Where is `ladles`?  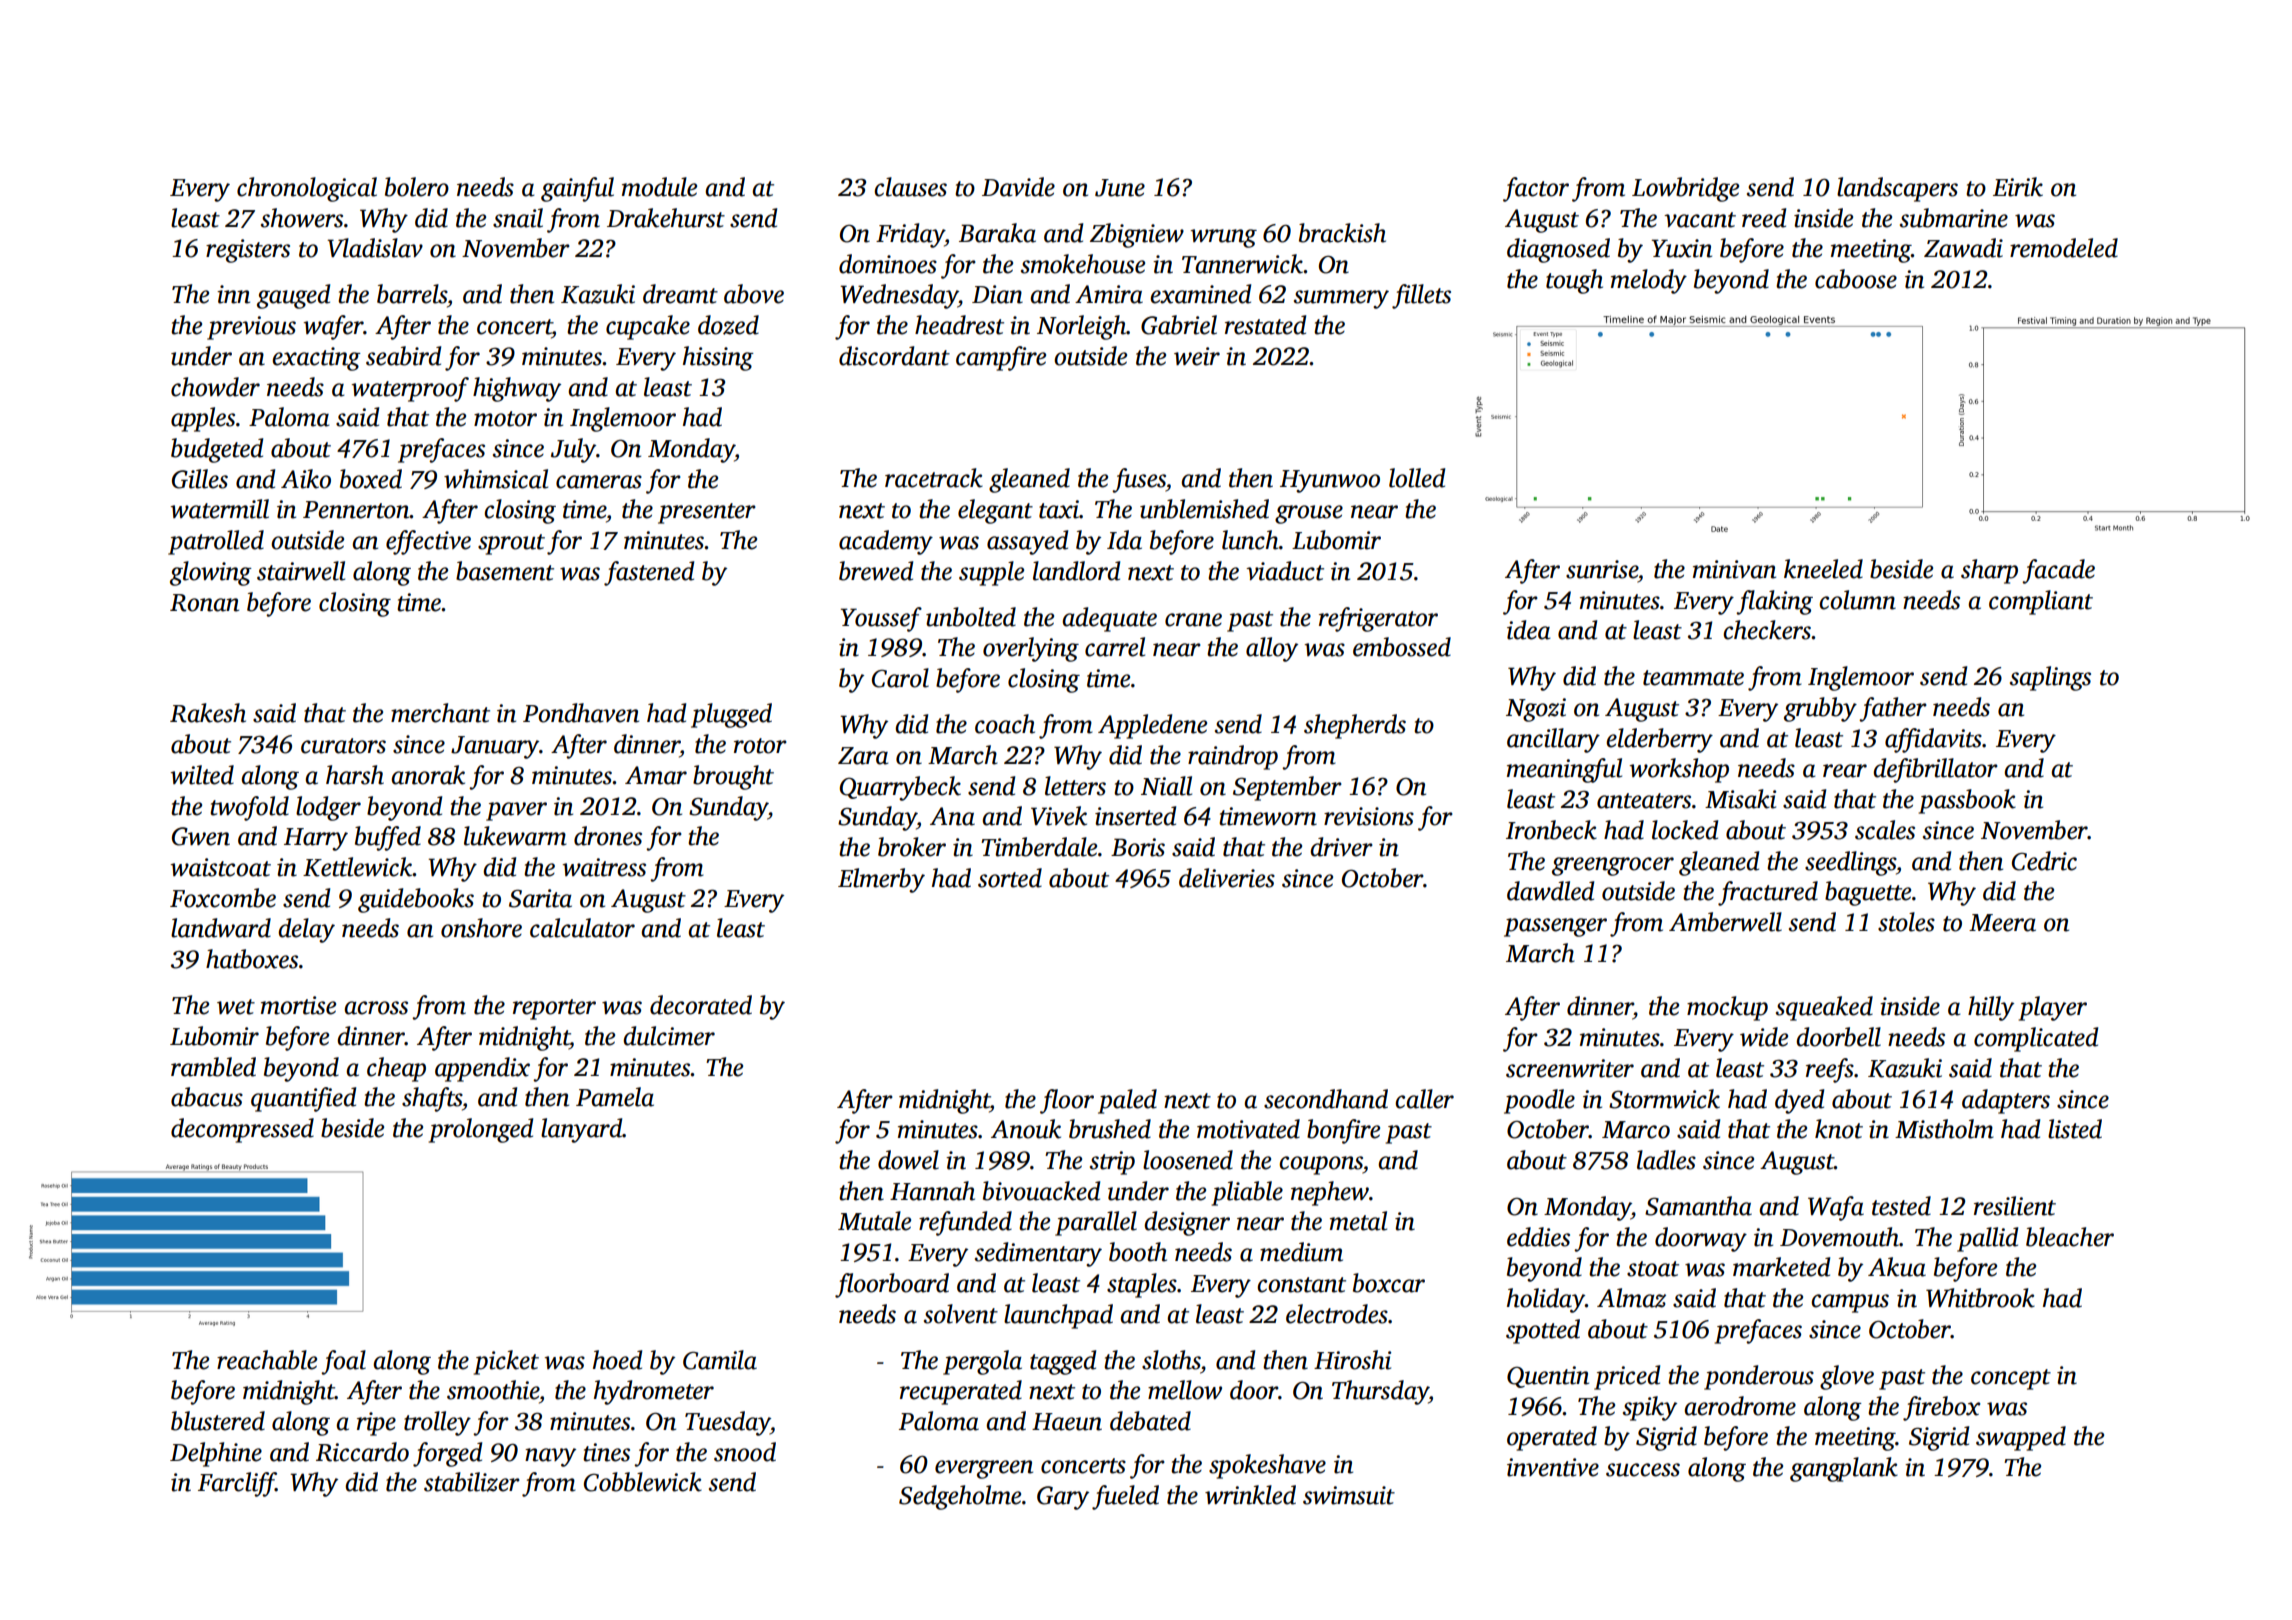 ladles is located at coordinates (1666, 1160).
